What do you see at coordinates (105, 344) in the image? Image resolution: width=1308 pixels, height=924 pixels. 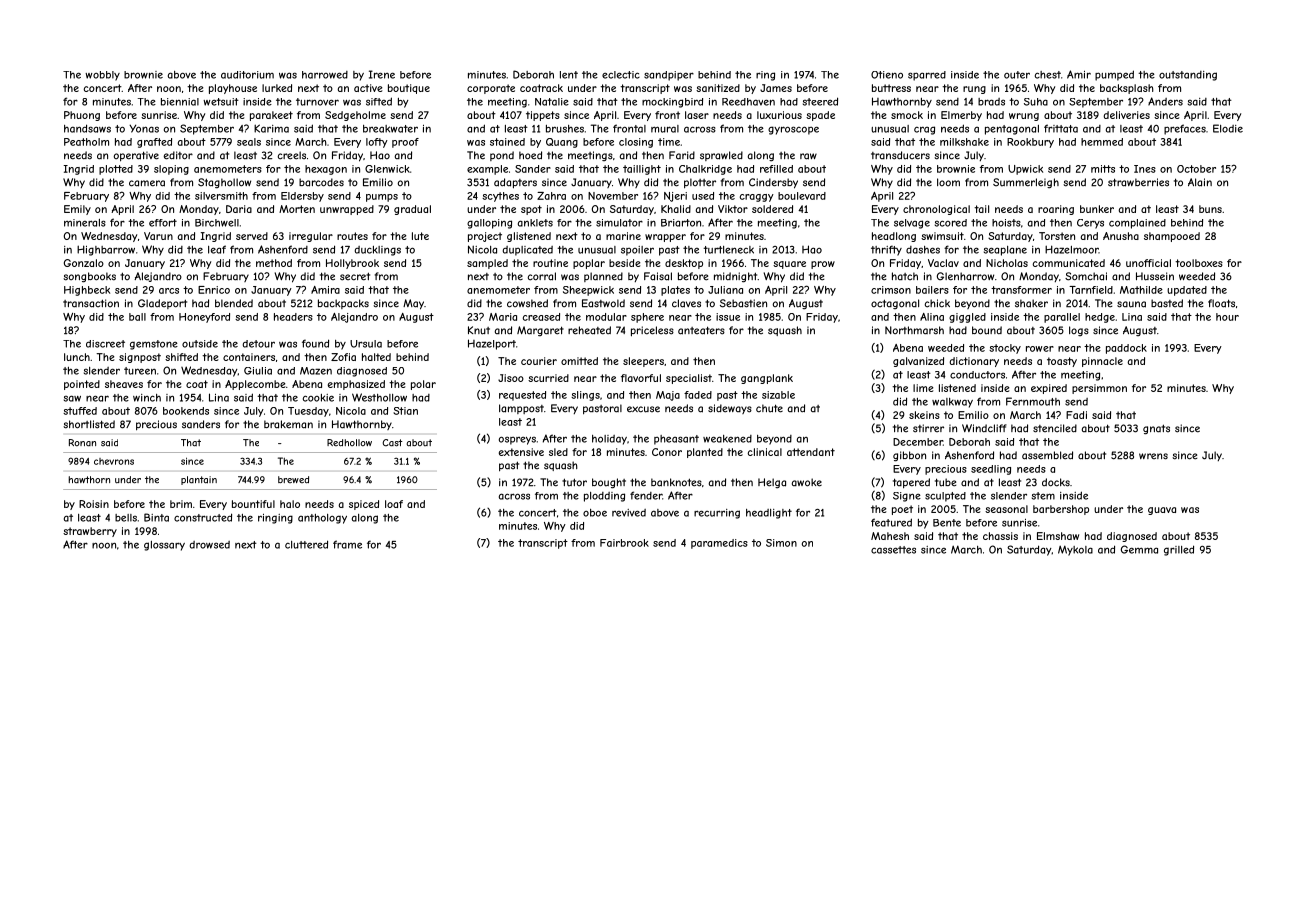 I see `discreet` at bounding box center [105, 344].
